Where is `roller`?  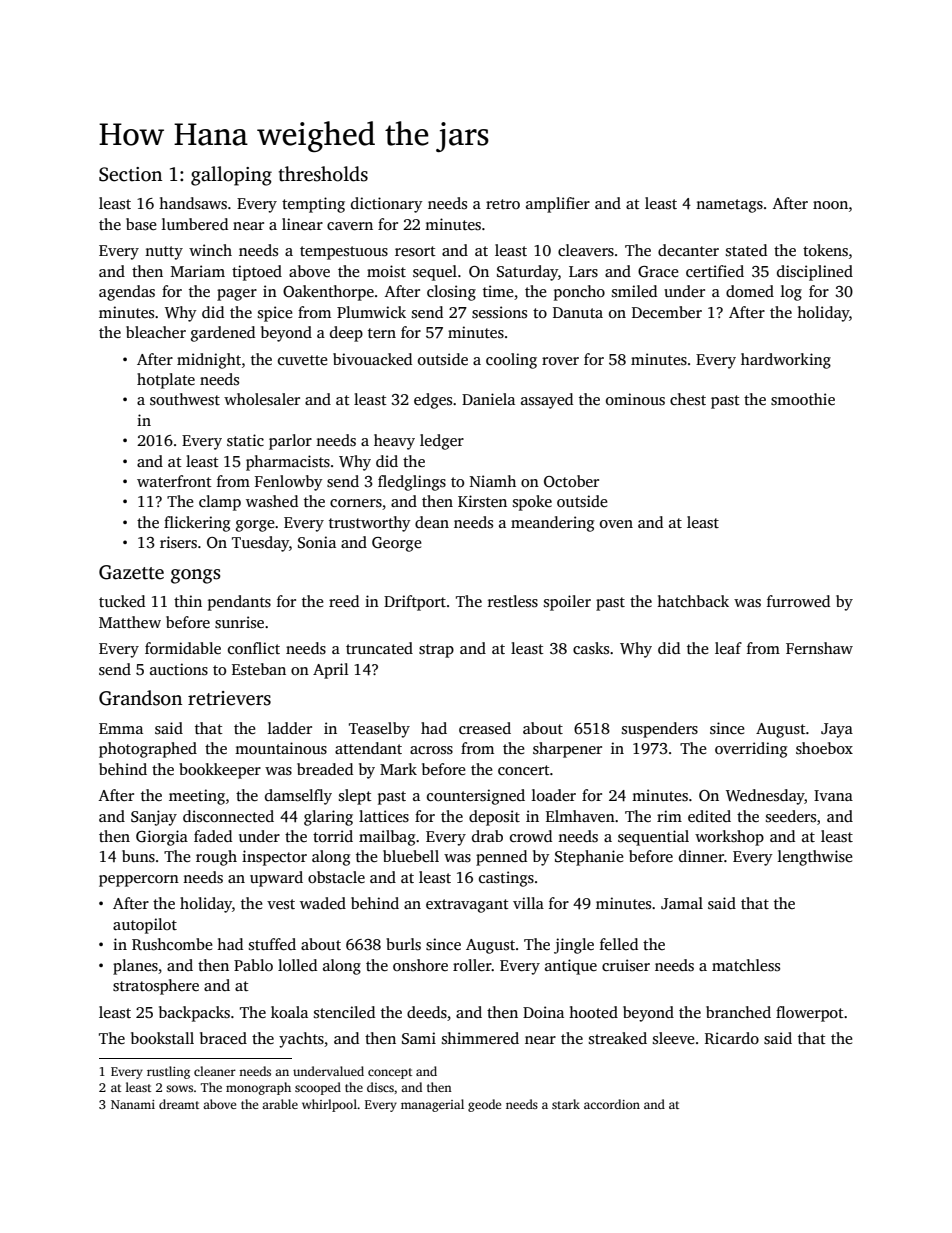 roller is located at coordinates (472, 965).
